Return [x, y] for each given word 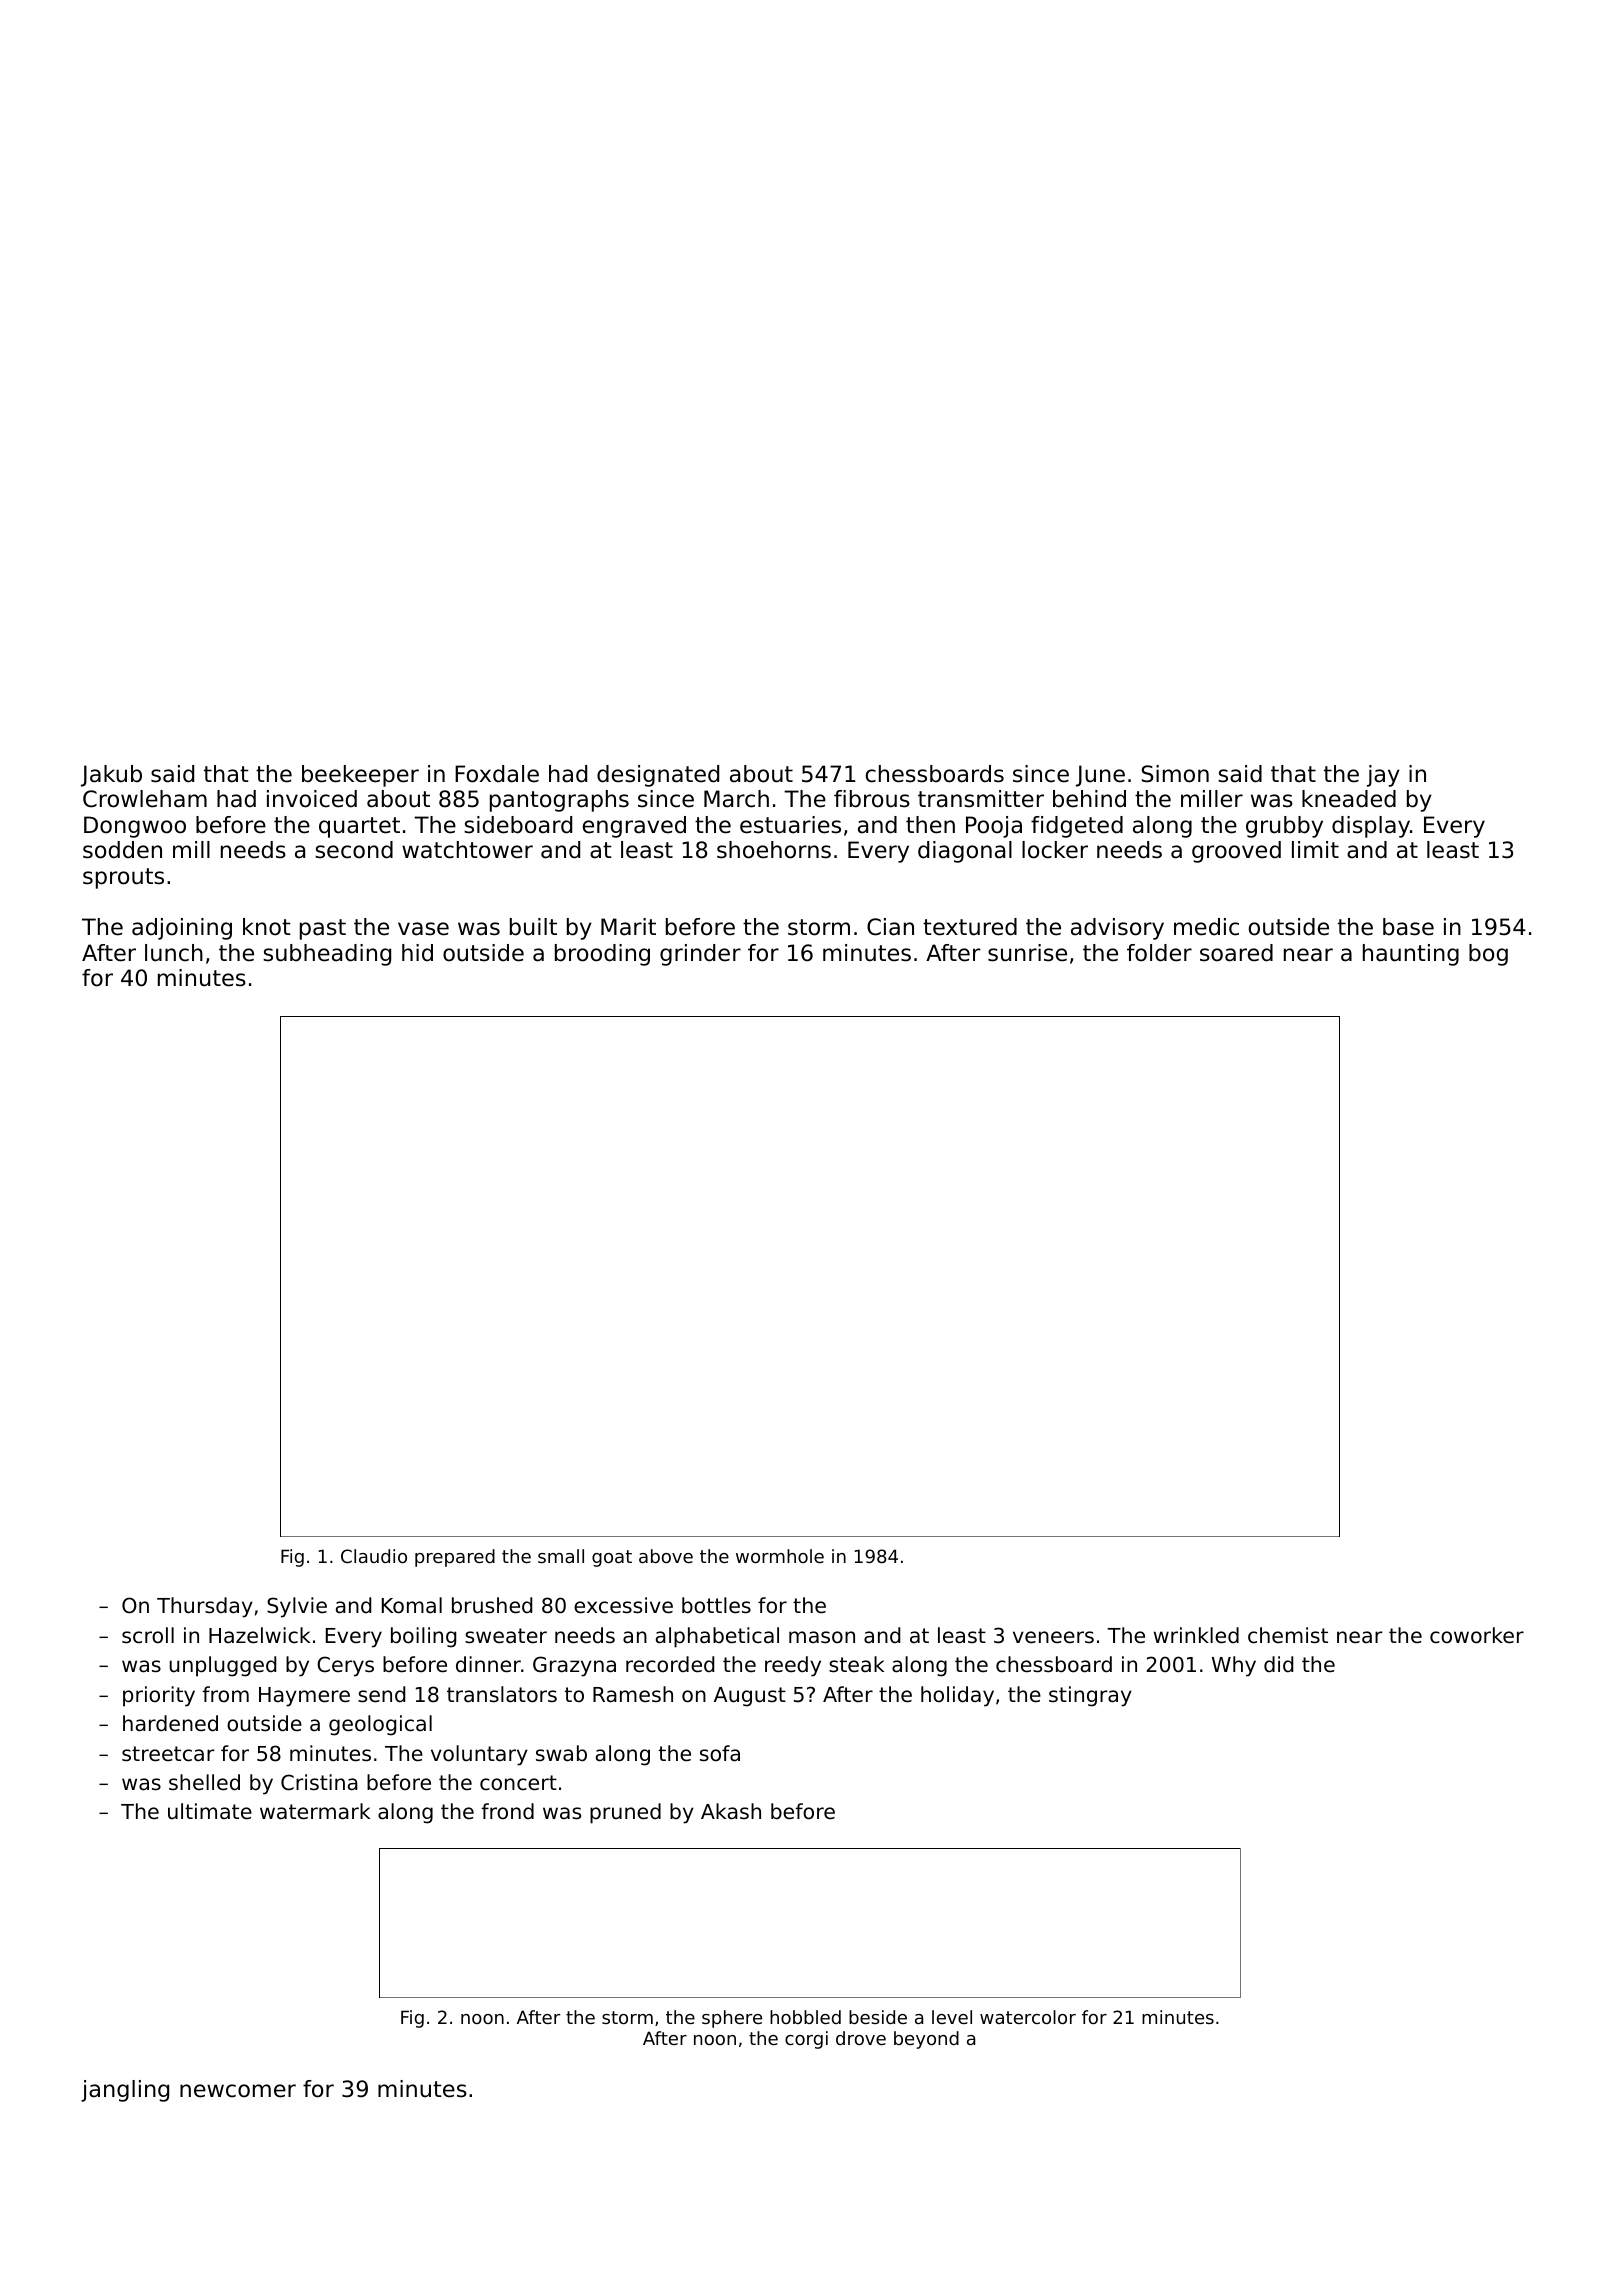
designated [658, 776]
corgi [806, 2040]
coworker [1477, 1635]
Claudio [374, 1556]
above [666, 1556]
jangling [125, 2091]
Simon [1175, 774]
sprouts [123, 878]
